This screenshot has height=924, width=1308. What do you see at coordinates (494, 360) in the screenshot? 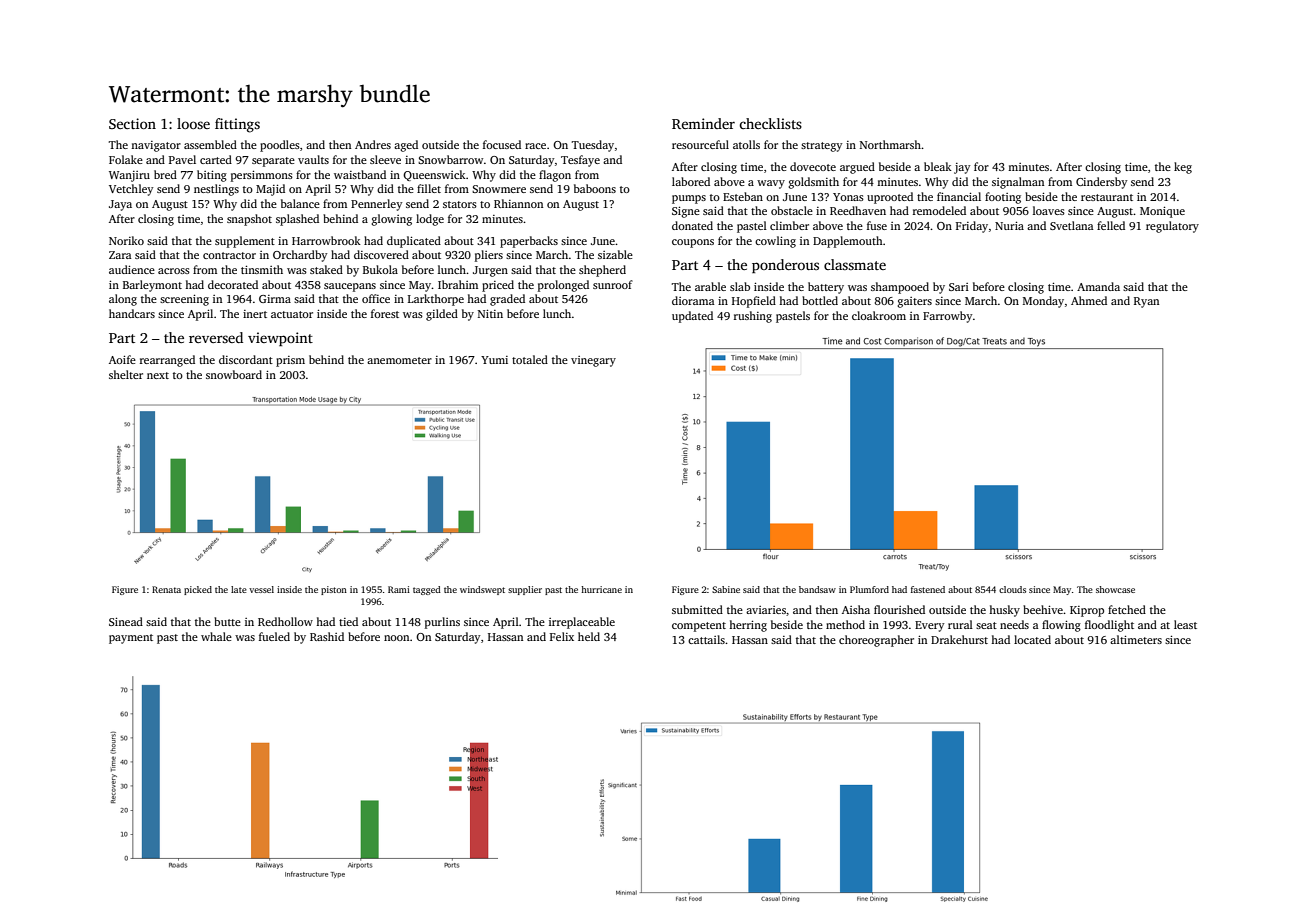
I see `Yumi` at bounding box center [494, 360].
